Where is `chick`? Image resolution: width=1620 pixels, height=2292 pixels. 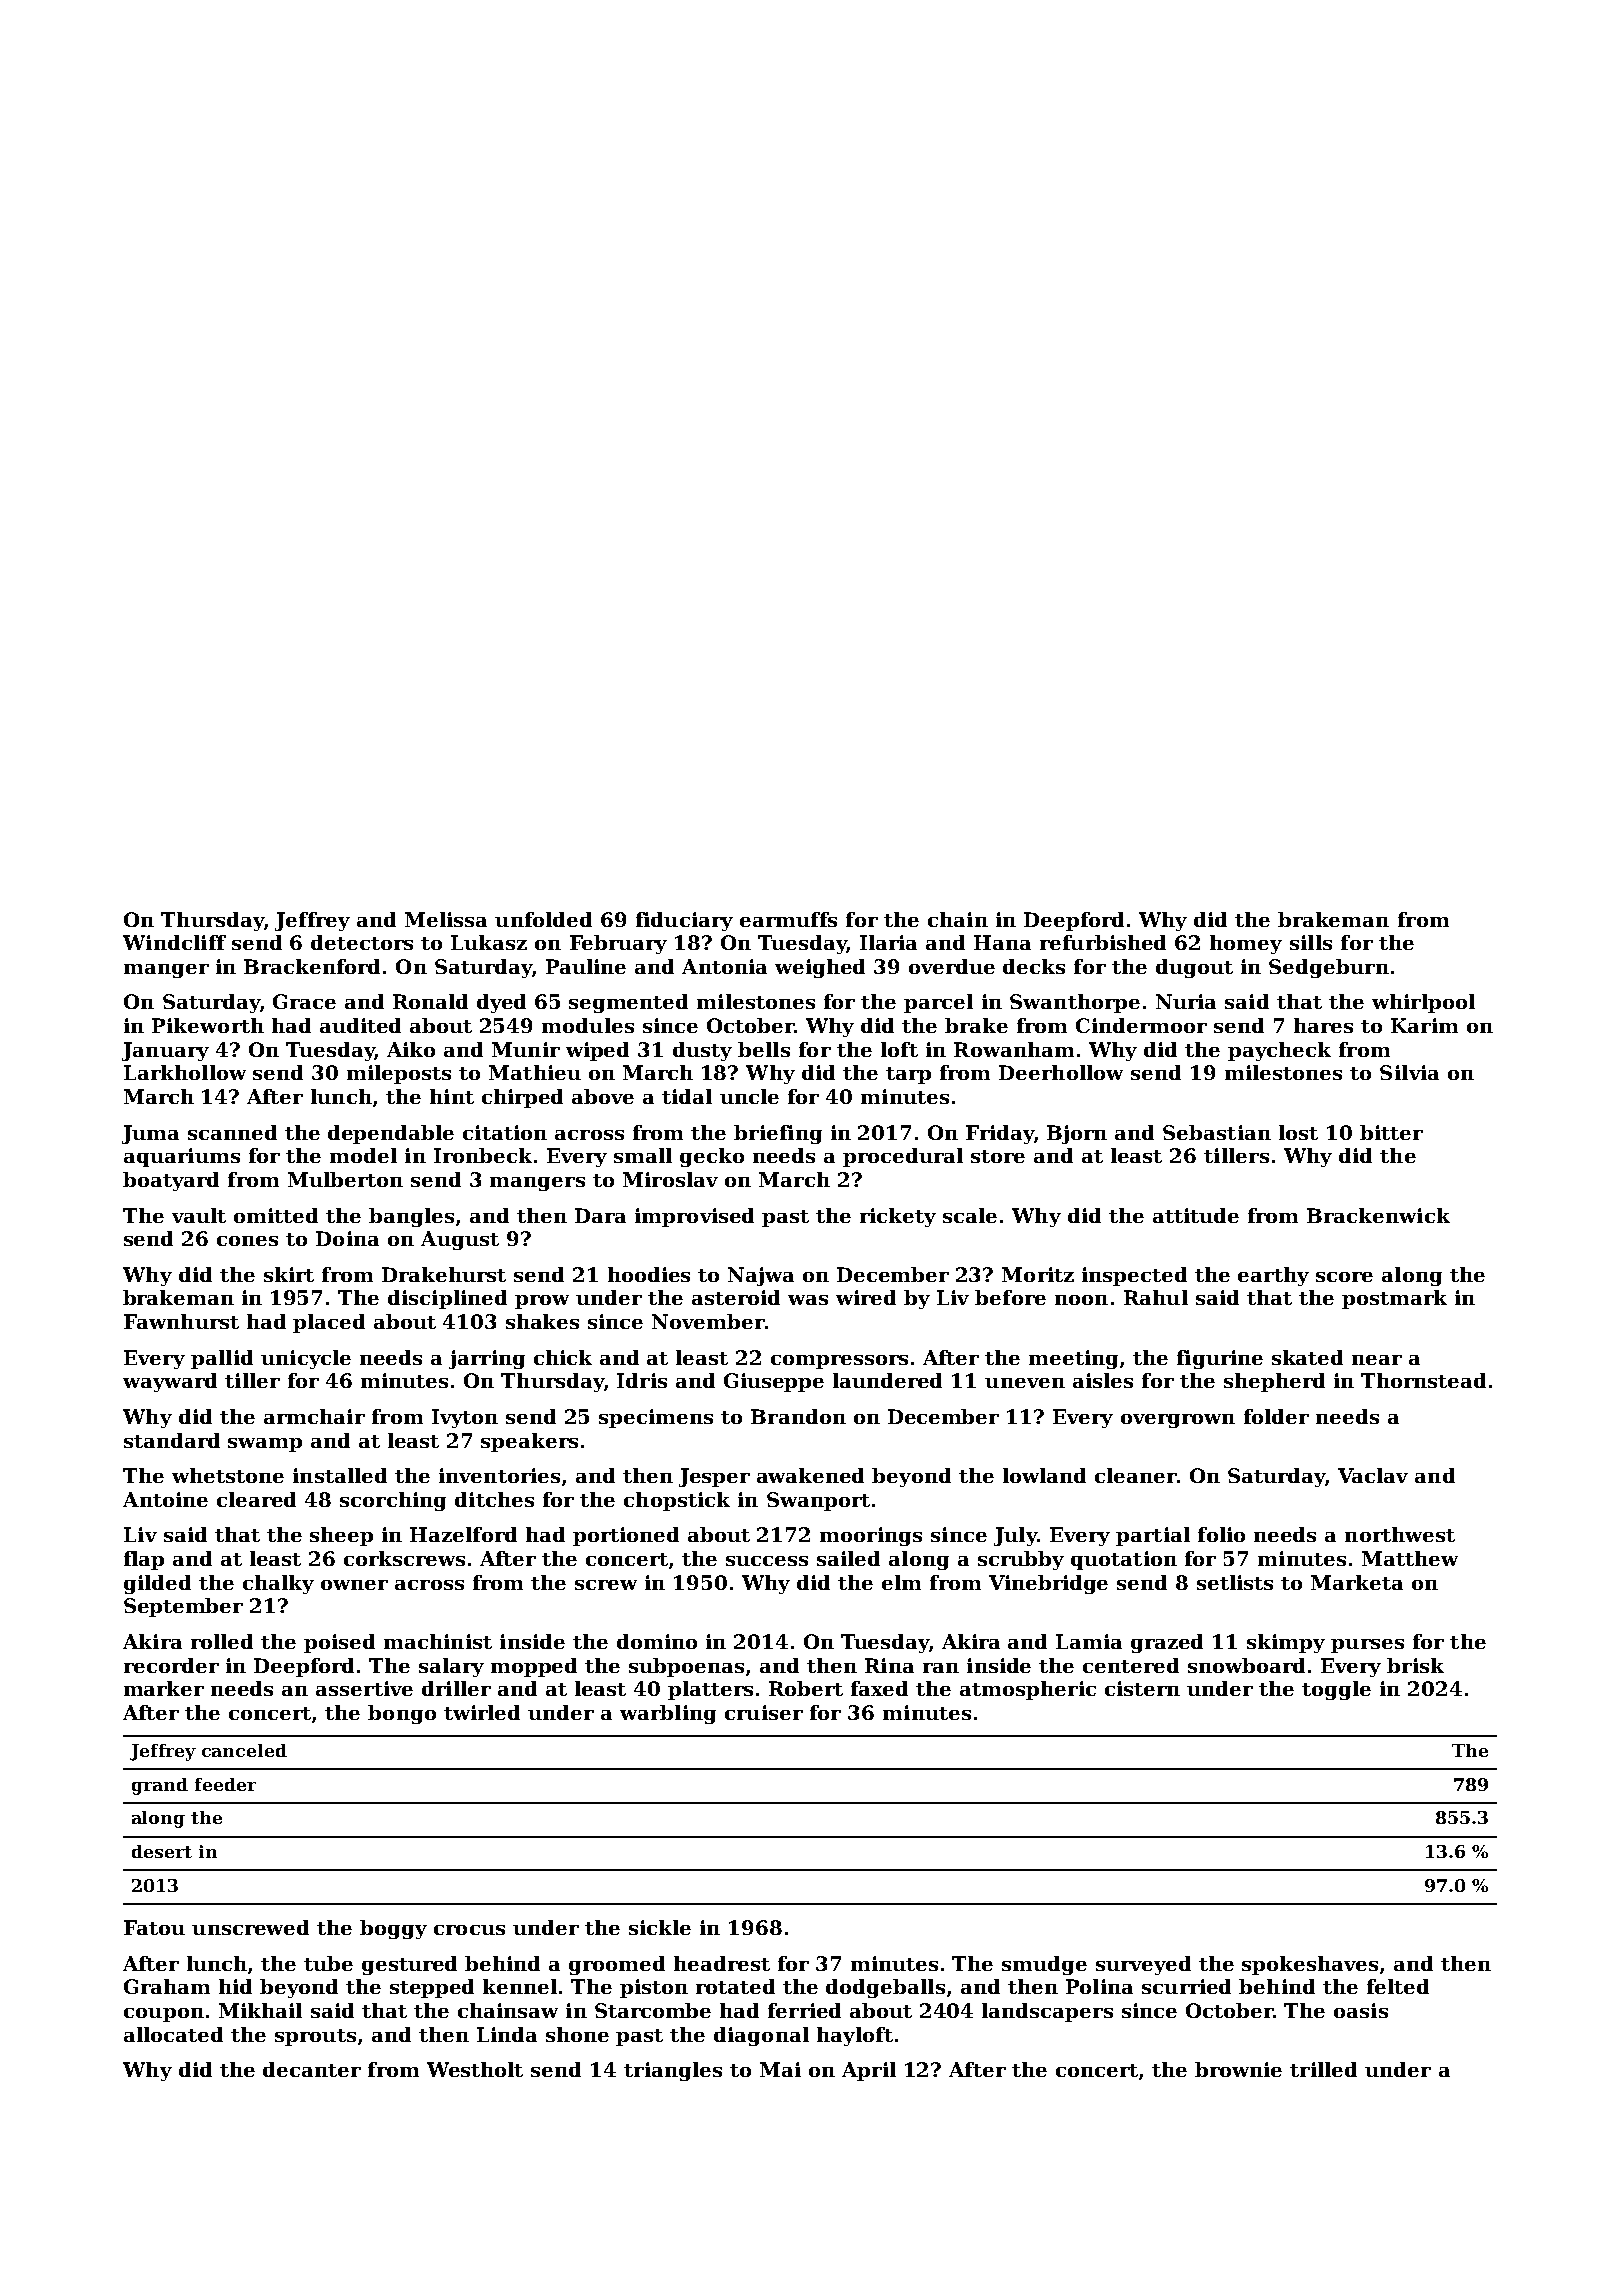
chick is located at coordinates (563, 1357).
